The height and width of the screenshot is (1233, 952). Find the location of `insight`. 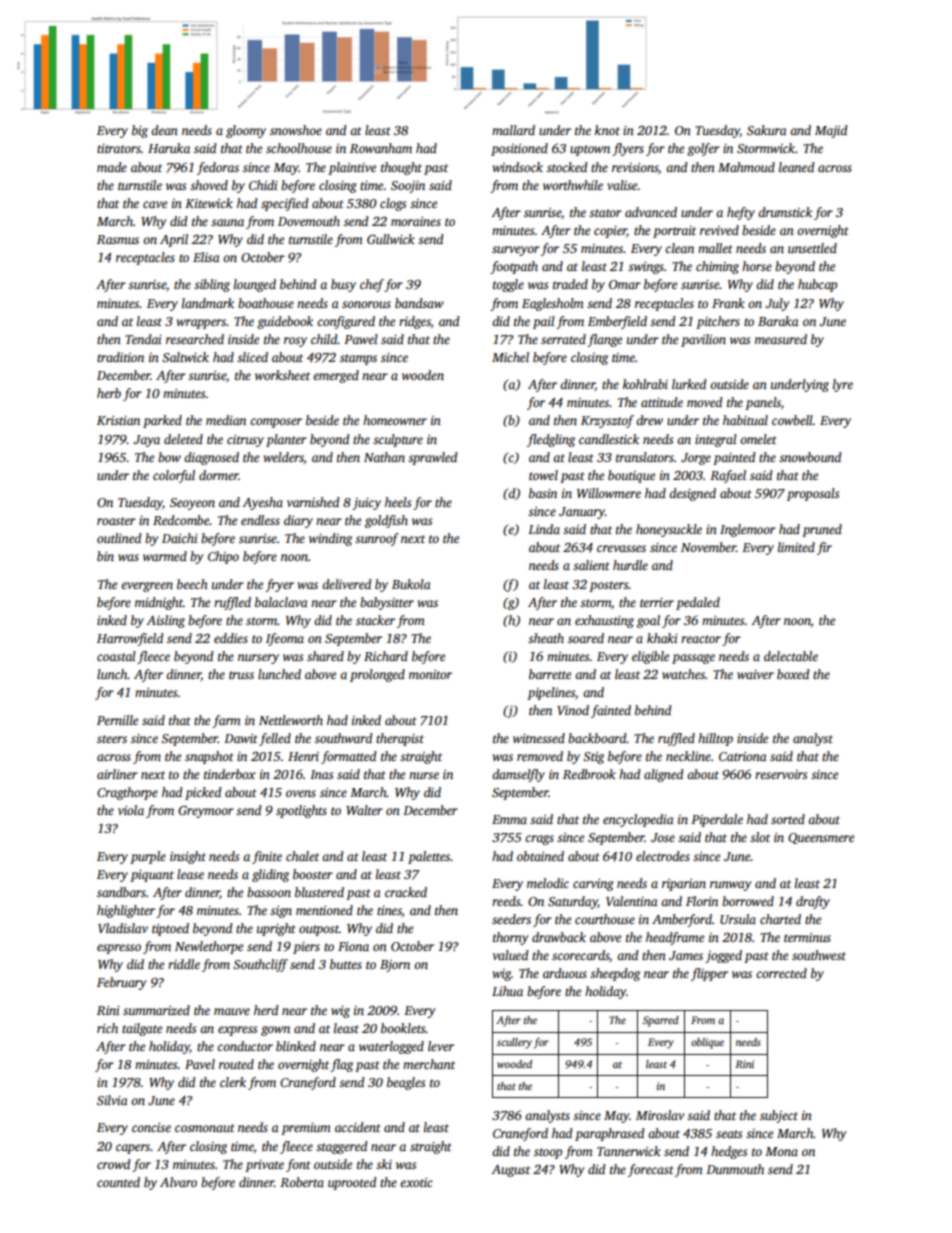

insight is located at coordinates (188, 857).
